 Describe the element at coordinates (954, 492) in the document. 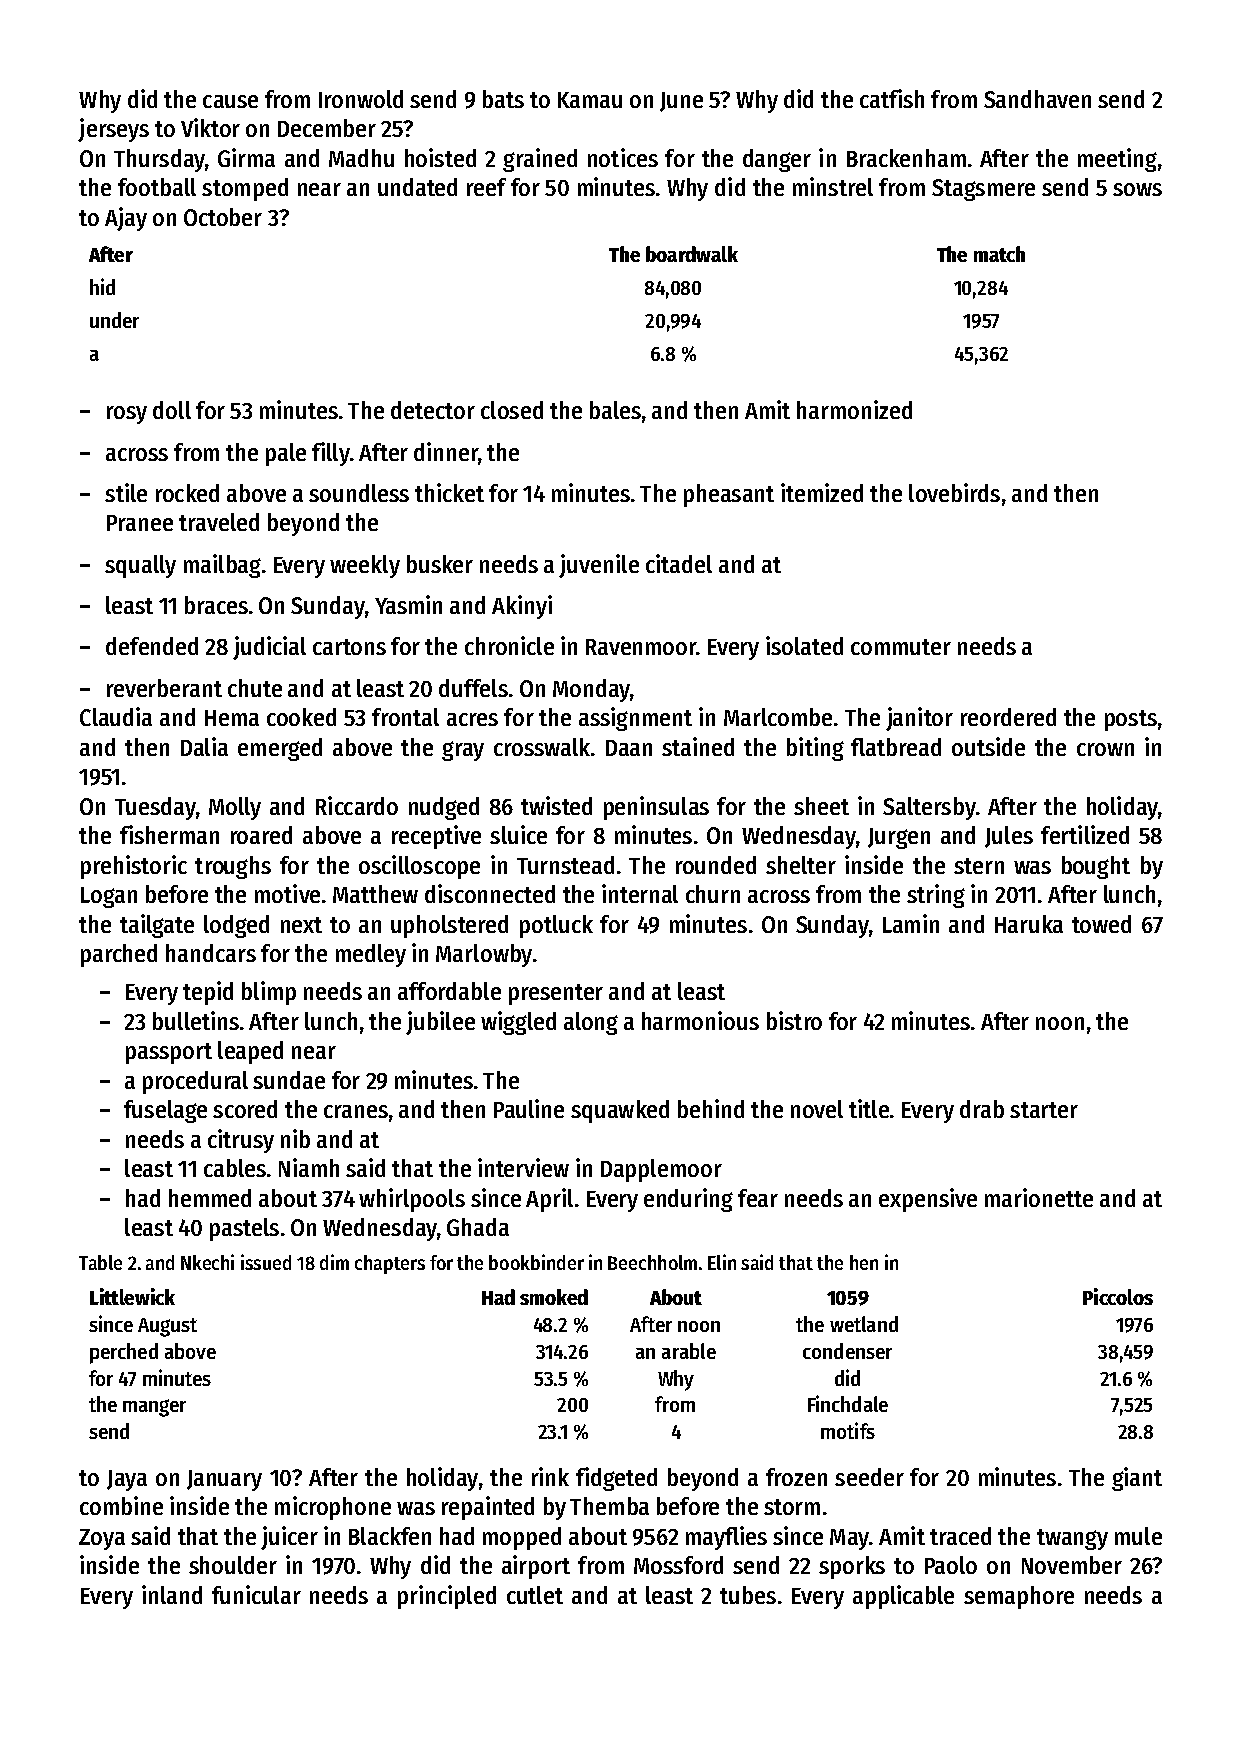

I see `lovebirds` at that location.
